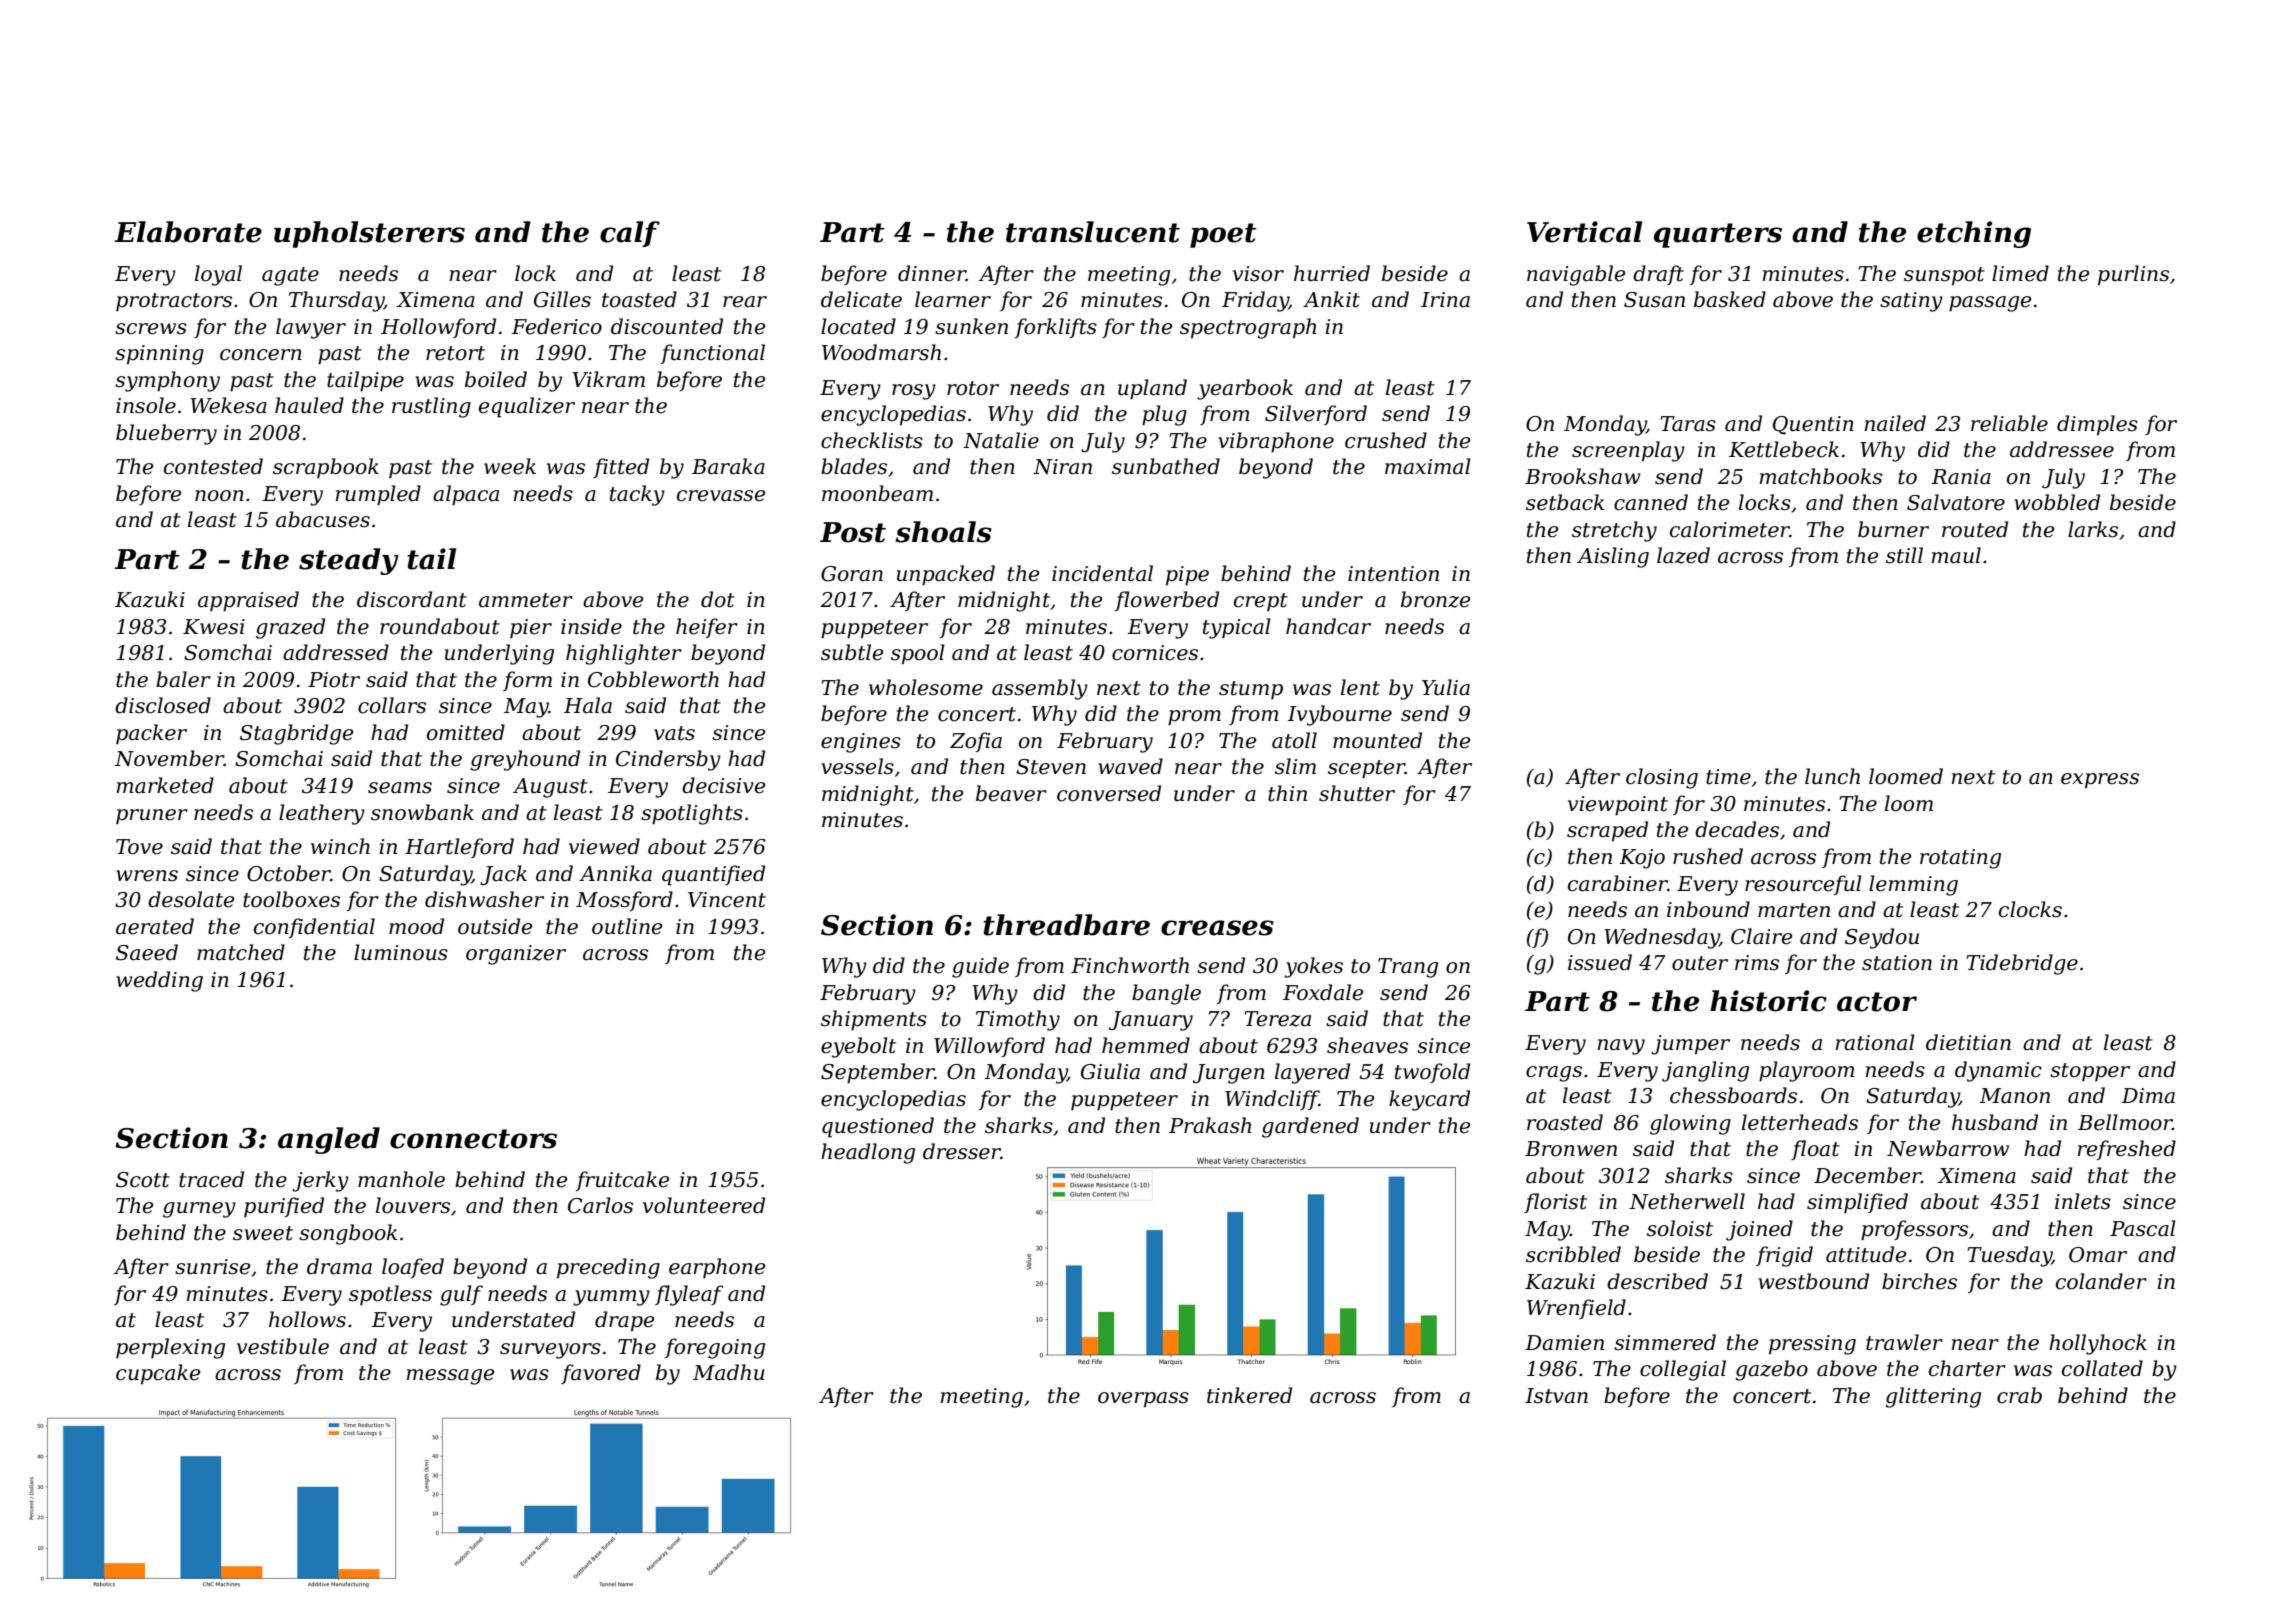  I want to click on message, so click(450, 1377).
